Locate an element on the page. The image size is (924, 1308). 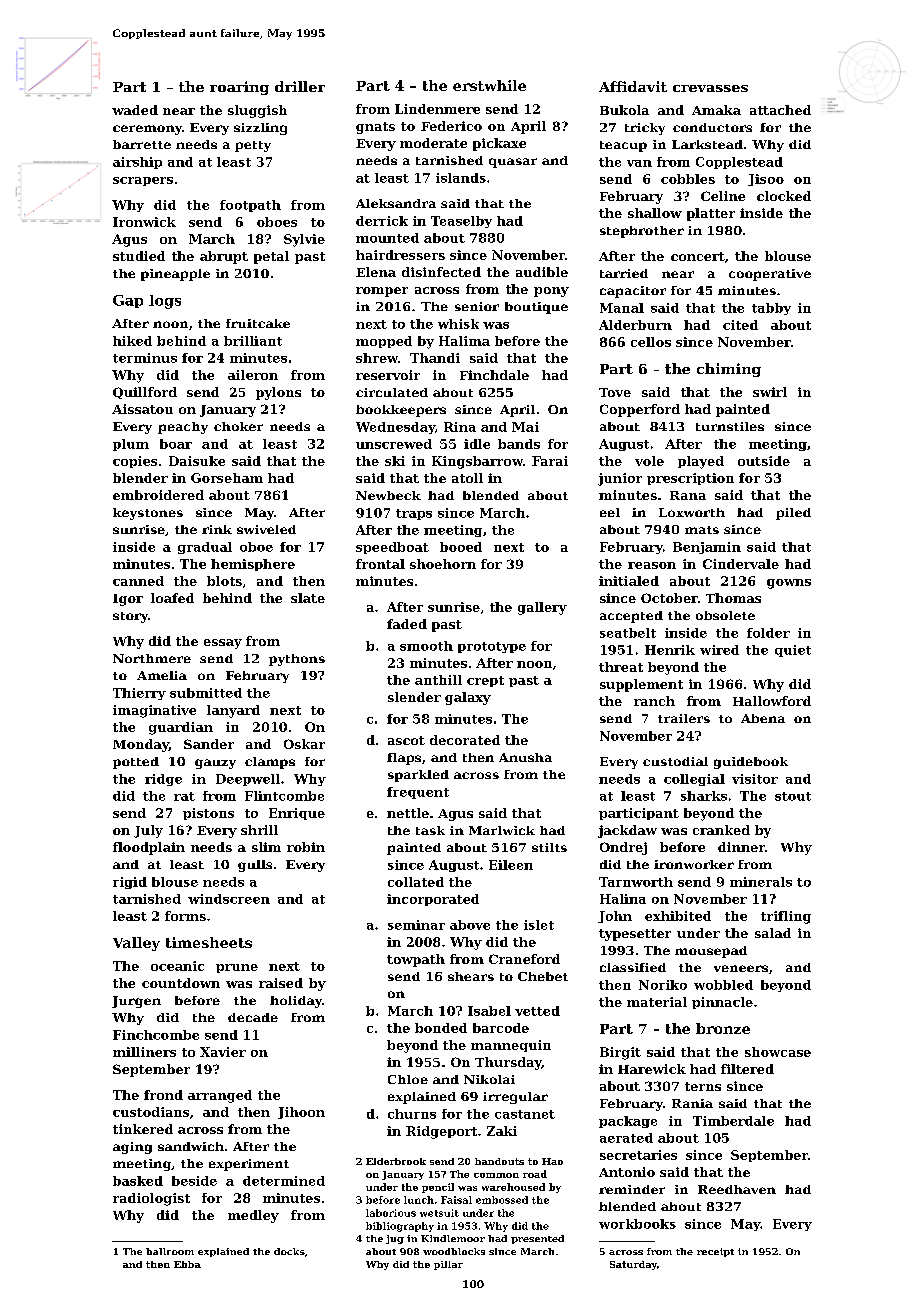
stout is located at coordinates (793, 796).
